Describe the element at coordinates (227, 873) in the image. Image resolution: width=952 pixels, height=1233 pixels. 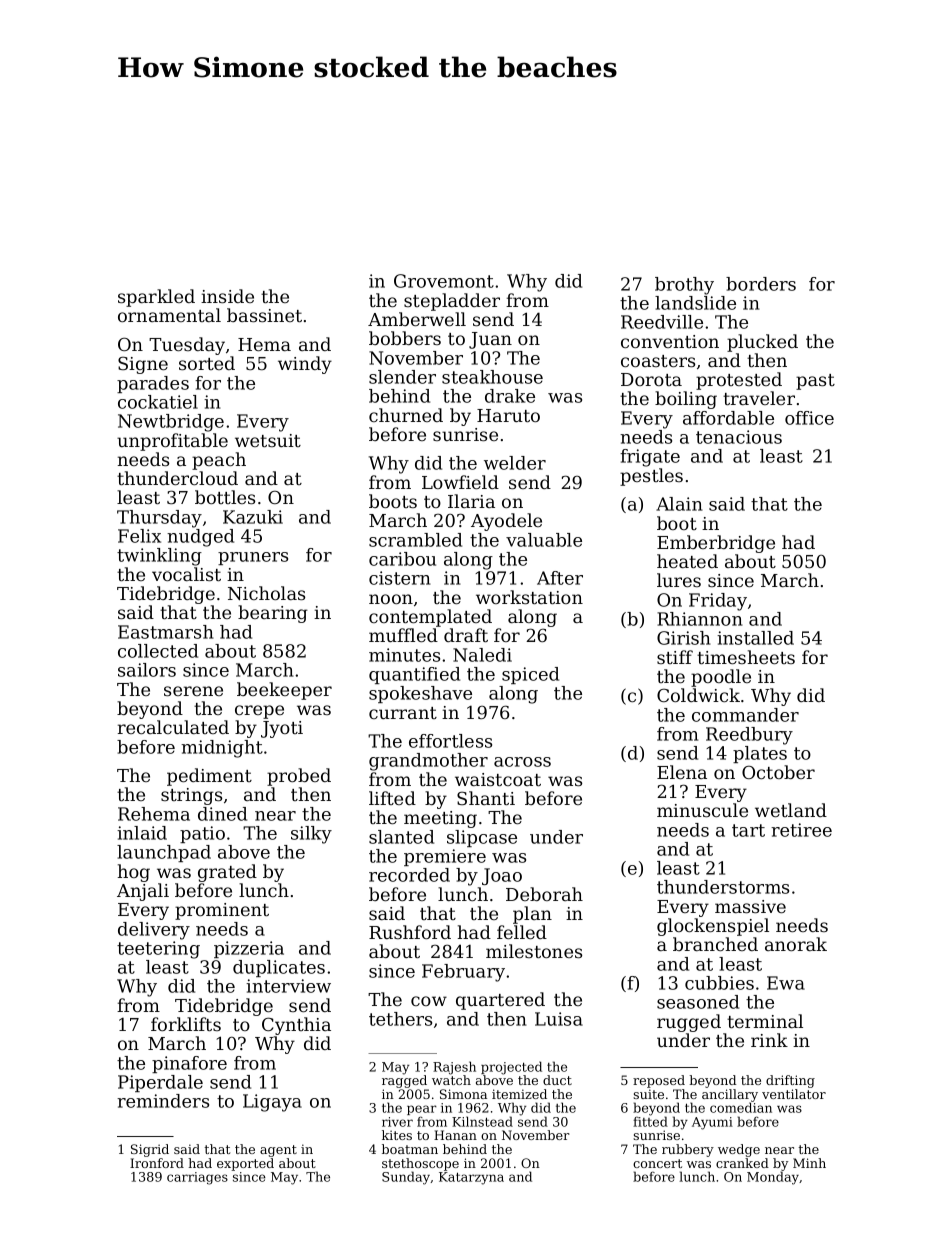
I see `grated` at that location.
